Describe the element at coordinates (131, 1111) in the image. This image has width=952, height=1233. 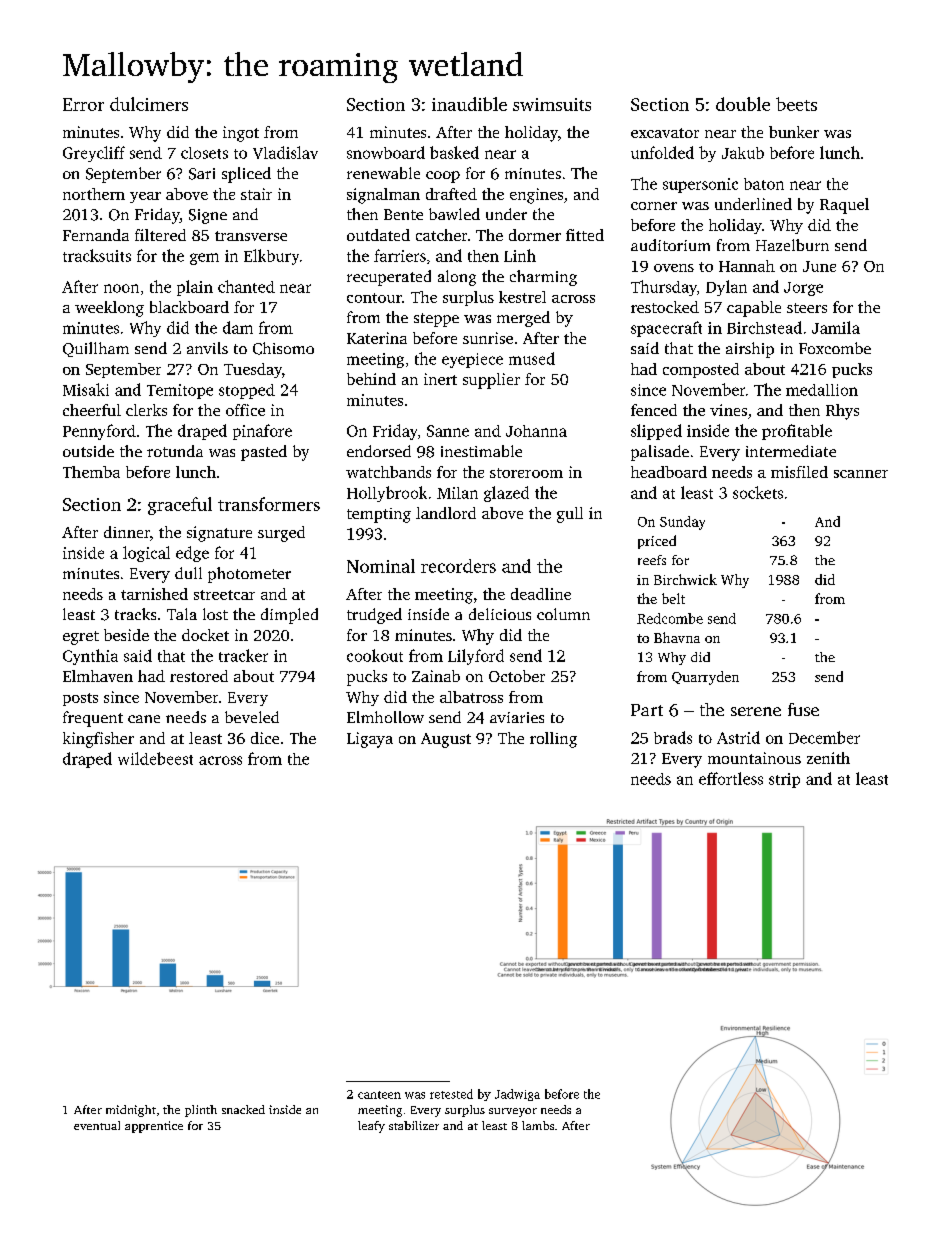
I see `midnight` at that location.
